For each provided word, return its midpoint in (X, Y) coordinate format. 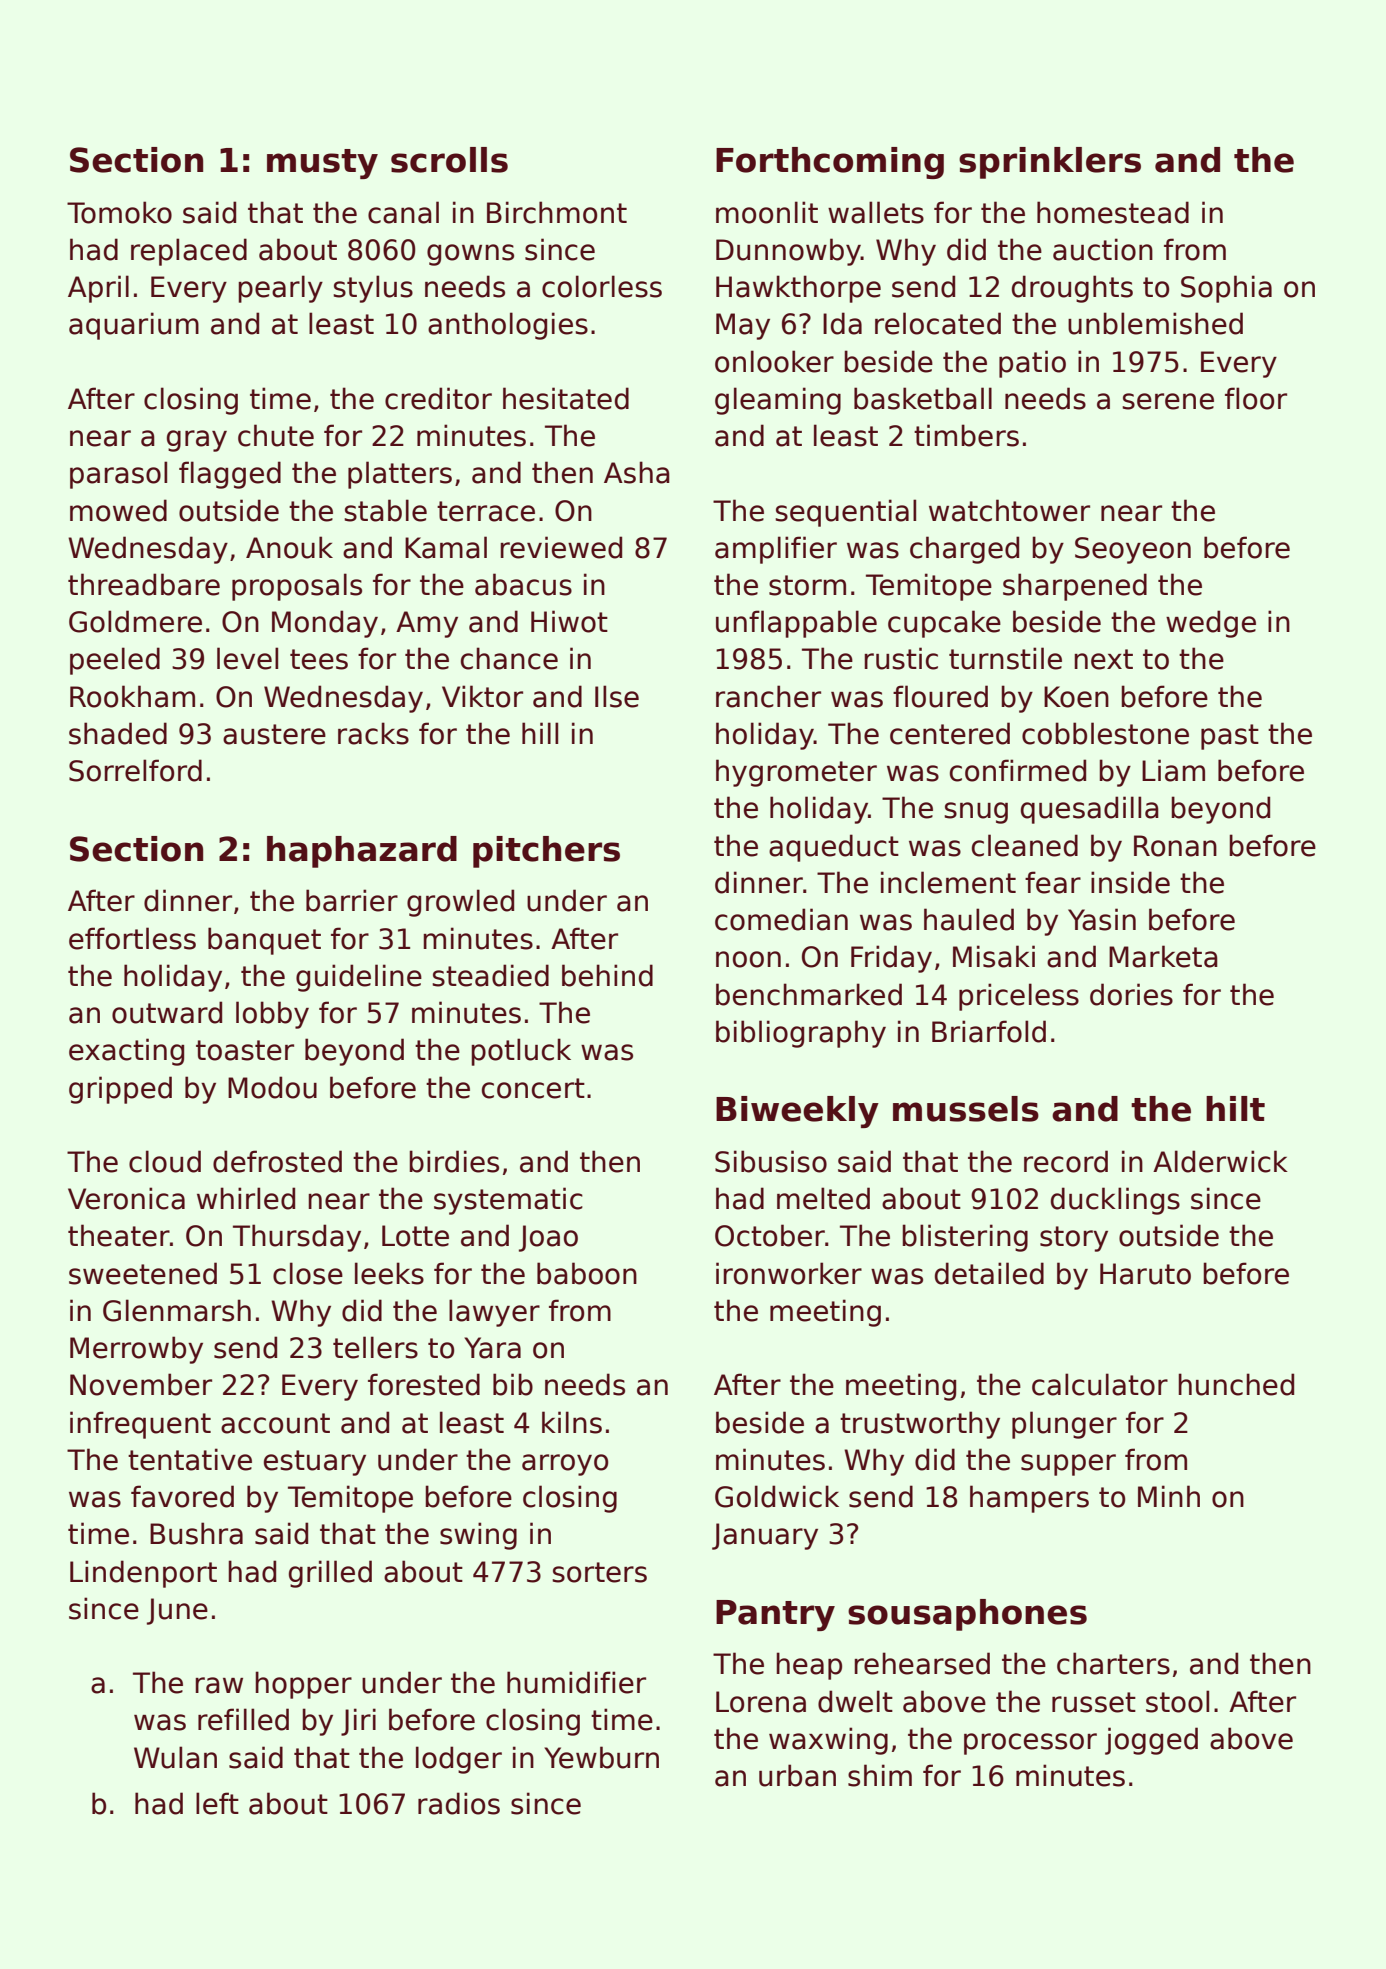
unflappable (796, 624)
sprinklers (1050, 163)
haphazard (362, 852)
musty (322, 164)
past (1230, 737)
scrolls (449, 160)
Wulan (175, 1757)
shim (880, 1775)
